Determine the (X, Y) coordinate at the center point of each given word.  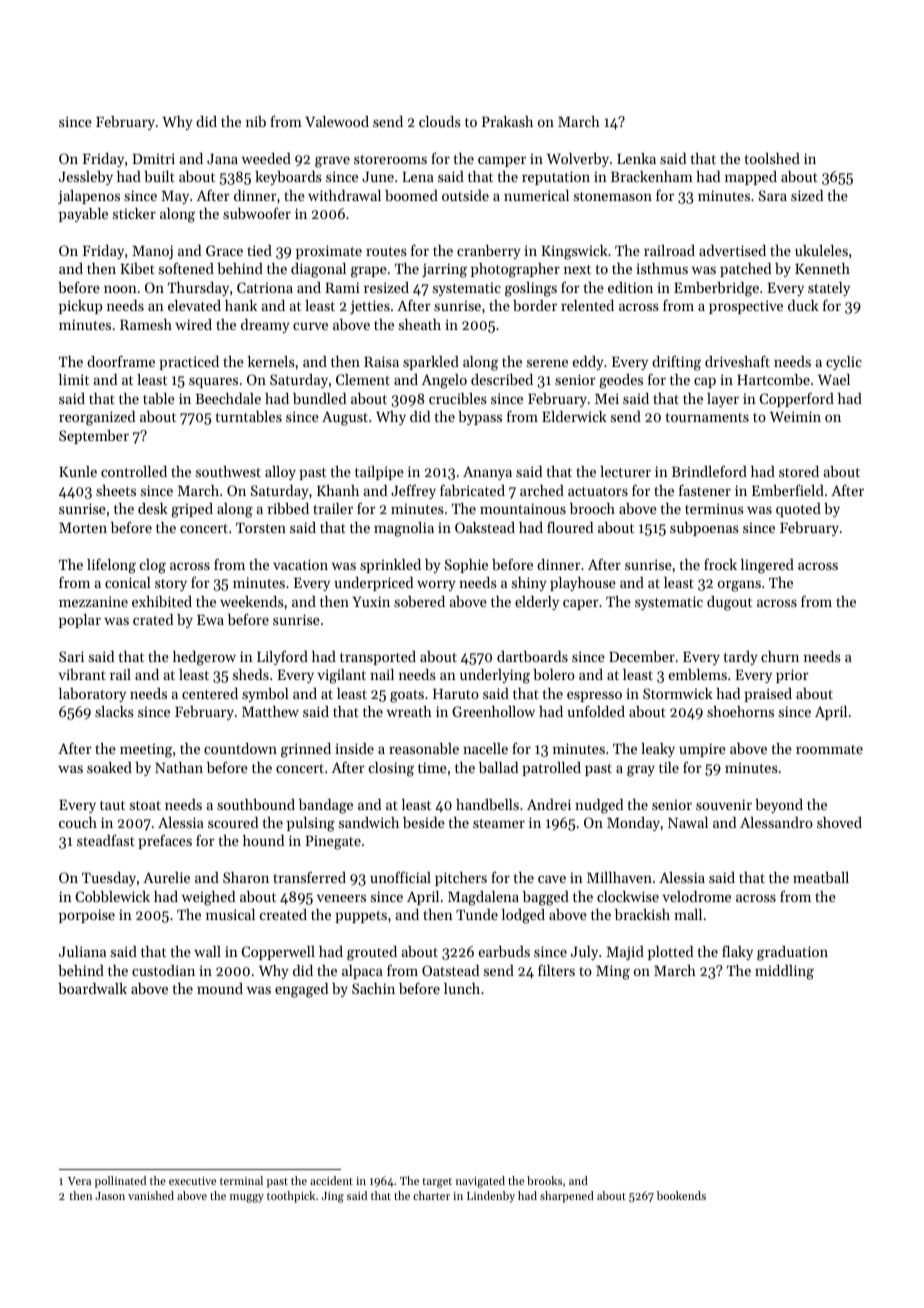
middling (784, 972)
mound (220, 988)
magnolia (404, 529)
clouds (440, 121)
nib (256, 121)
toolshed (772, 158)
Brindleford (709, 471)
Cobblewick (112, 896)
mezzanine (93, 601)
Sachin (373, 988)
